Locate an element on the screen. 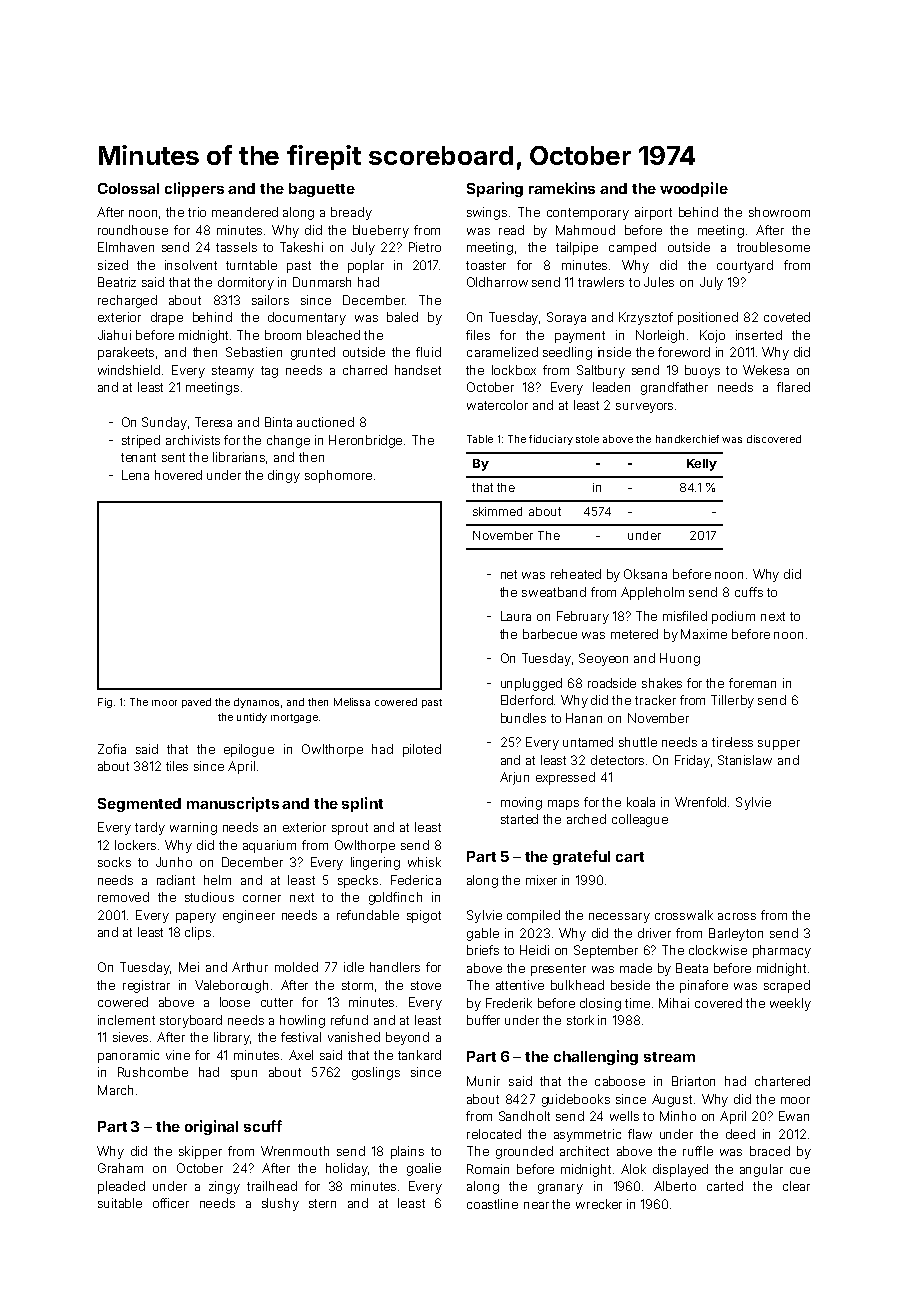  Sparing is located at coordinates (495, 189).
